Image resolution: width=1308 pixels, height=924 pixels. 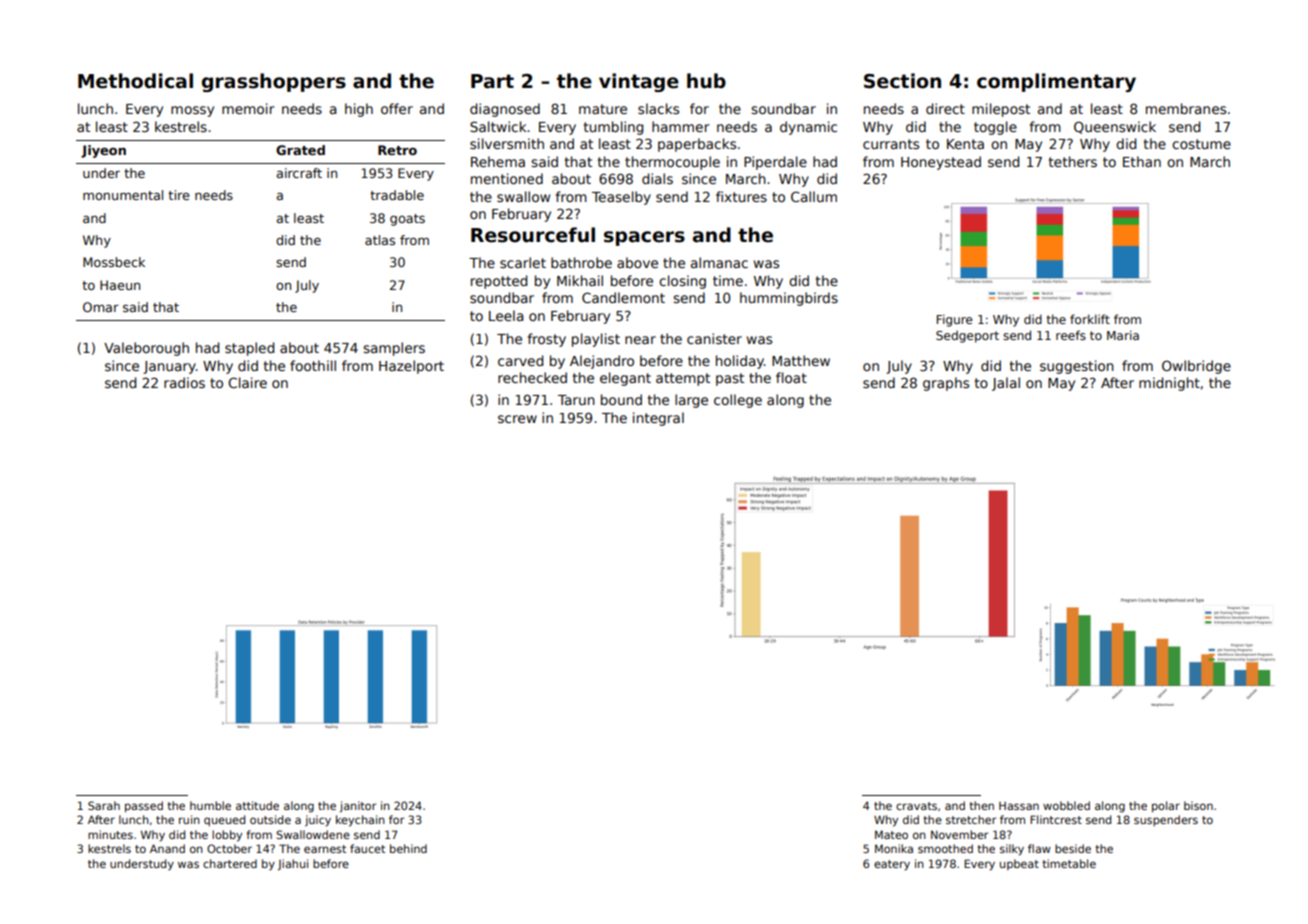 What do you see at coordinates (358, 806) in the screenshot?
I see `janitor` at bounding box center [358, 806].
